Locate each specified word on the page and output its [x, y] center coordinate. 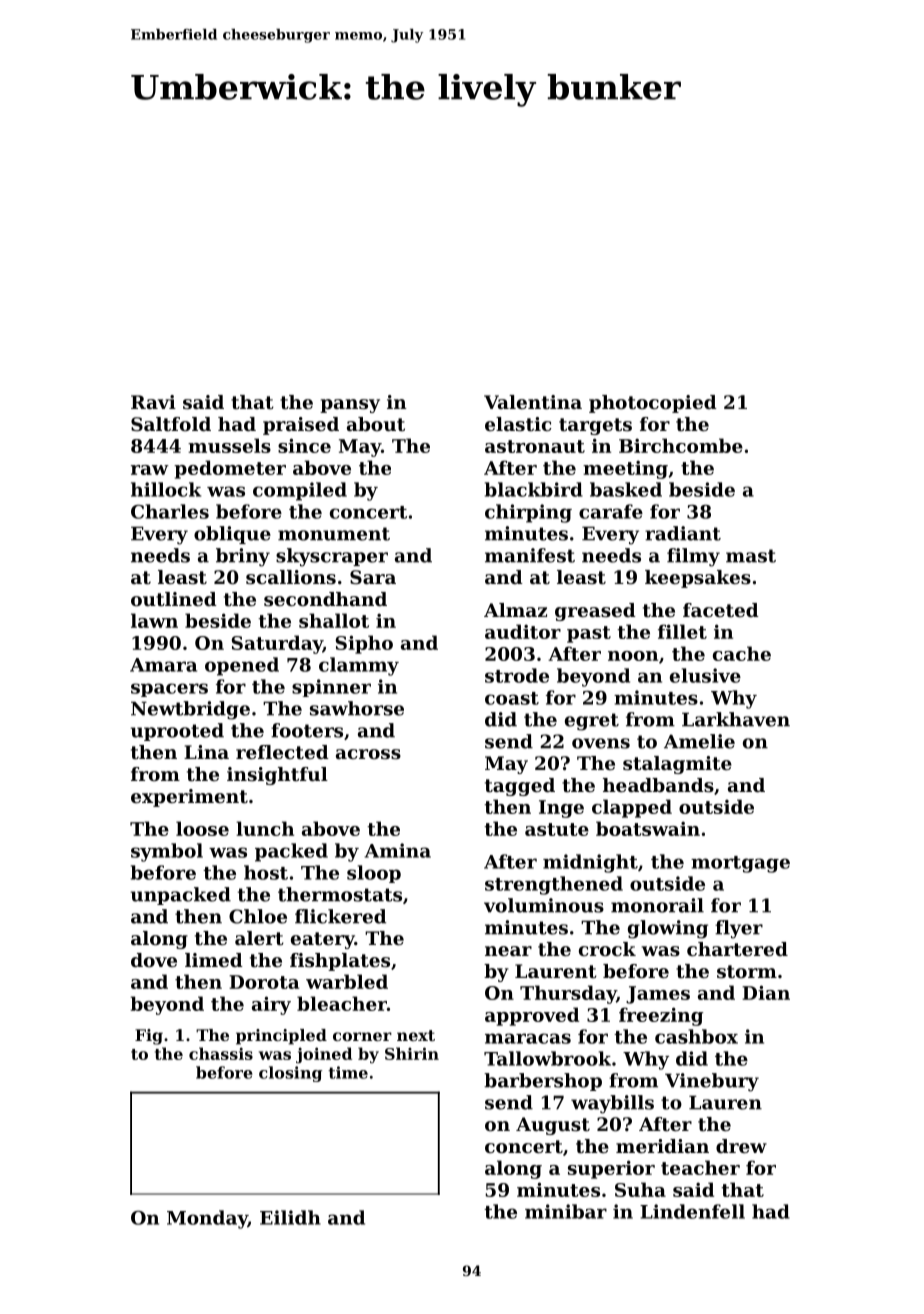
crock [607, 949]
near [508, 951]
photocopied [653, 404]
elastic [518, 424]
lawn [154, 620]
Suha [640, 1189]
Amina [398, 850]
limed [214, 960]
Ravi [153, 402]
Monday [207, 1219]
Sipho [364, 644]
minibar [566, 1211]
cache [742, 653]
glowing [668, 929]
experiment [189, 798]
